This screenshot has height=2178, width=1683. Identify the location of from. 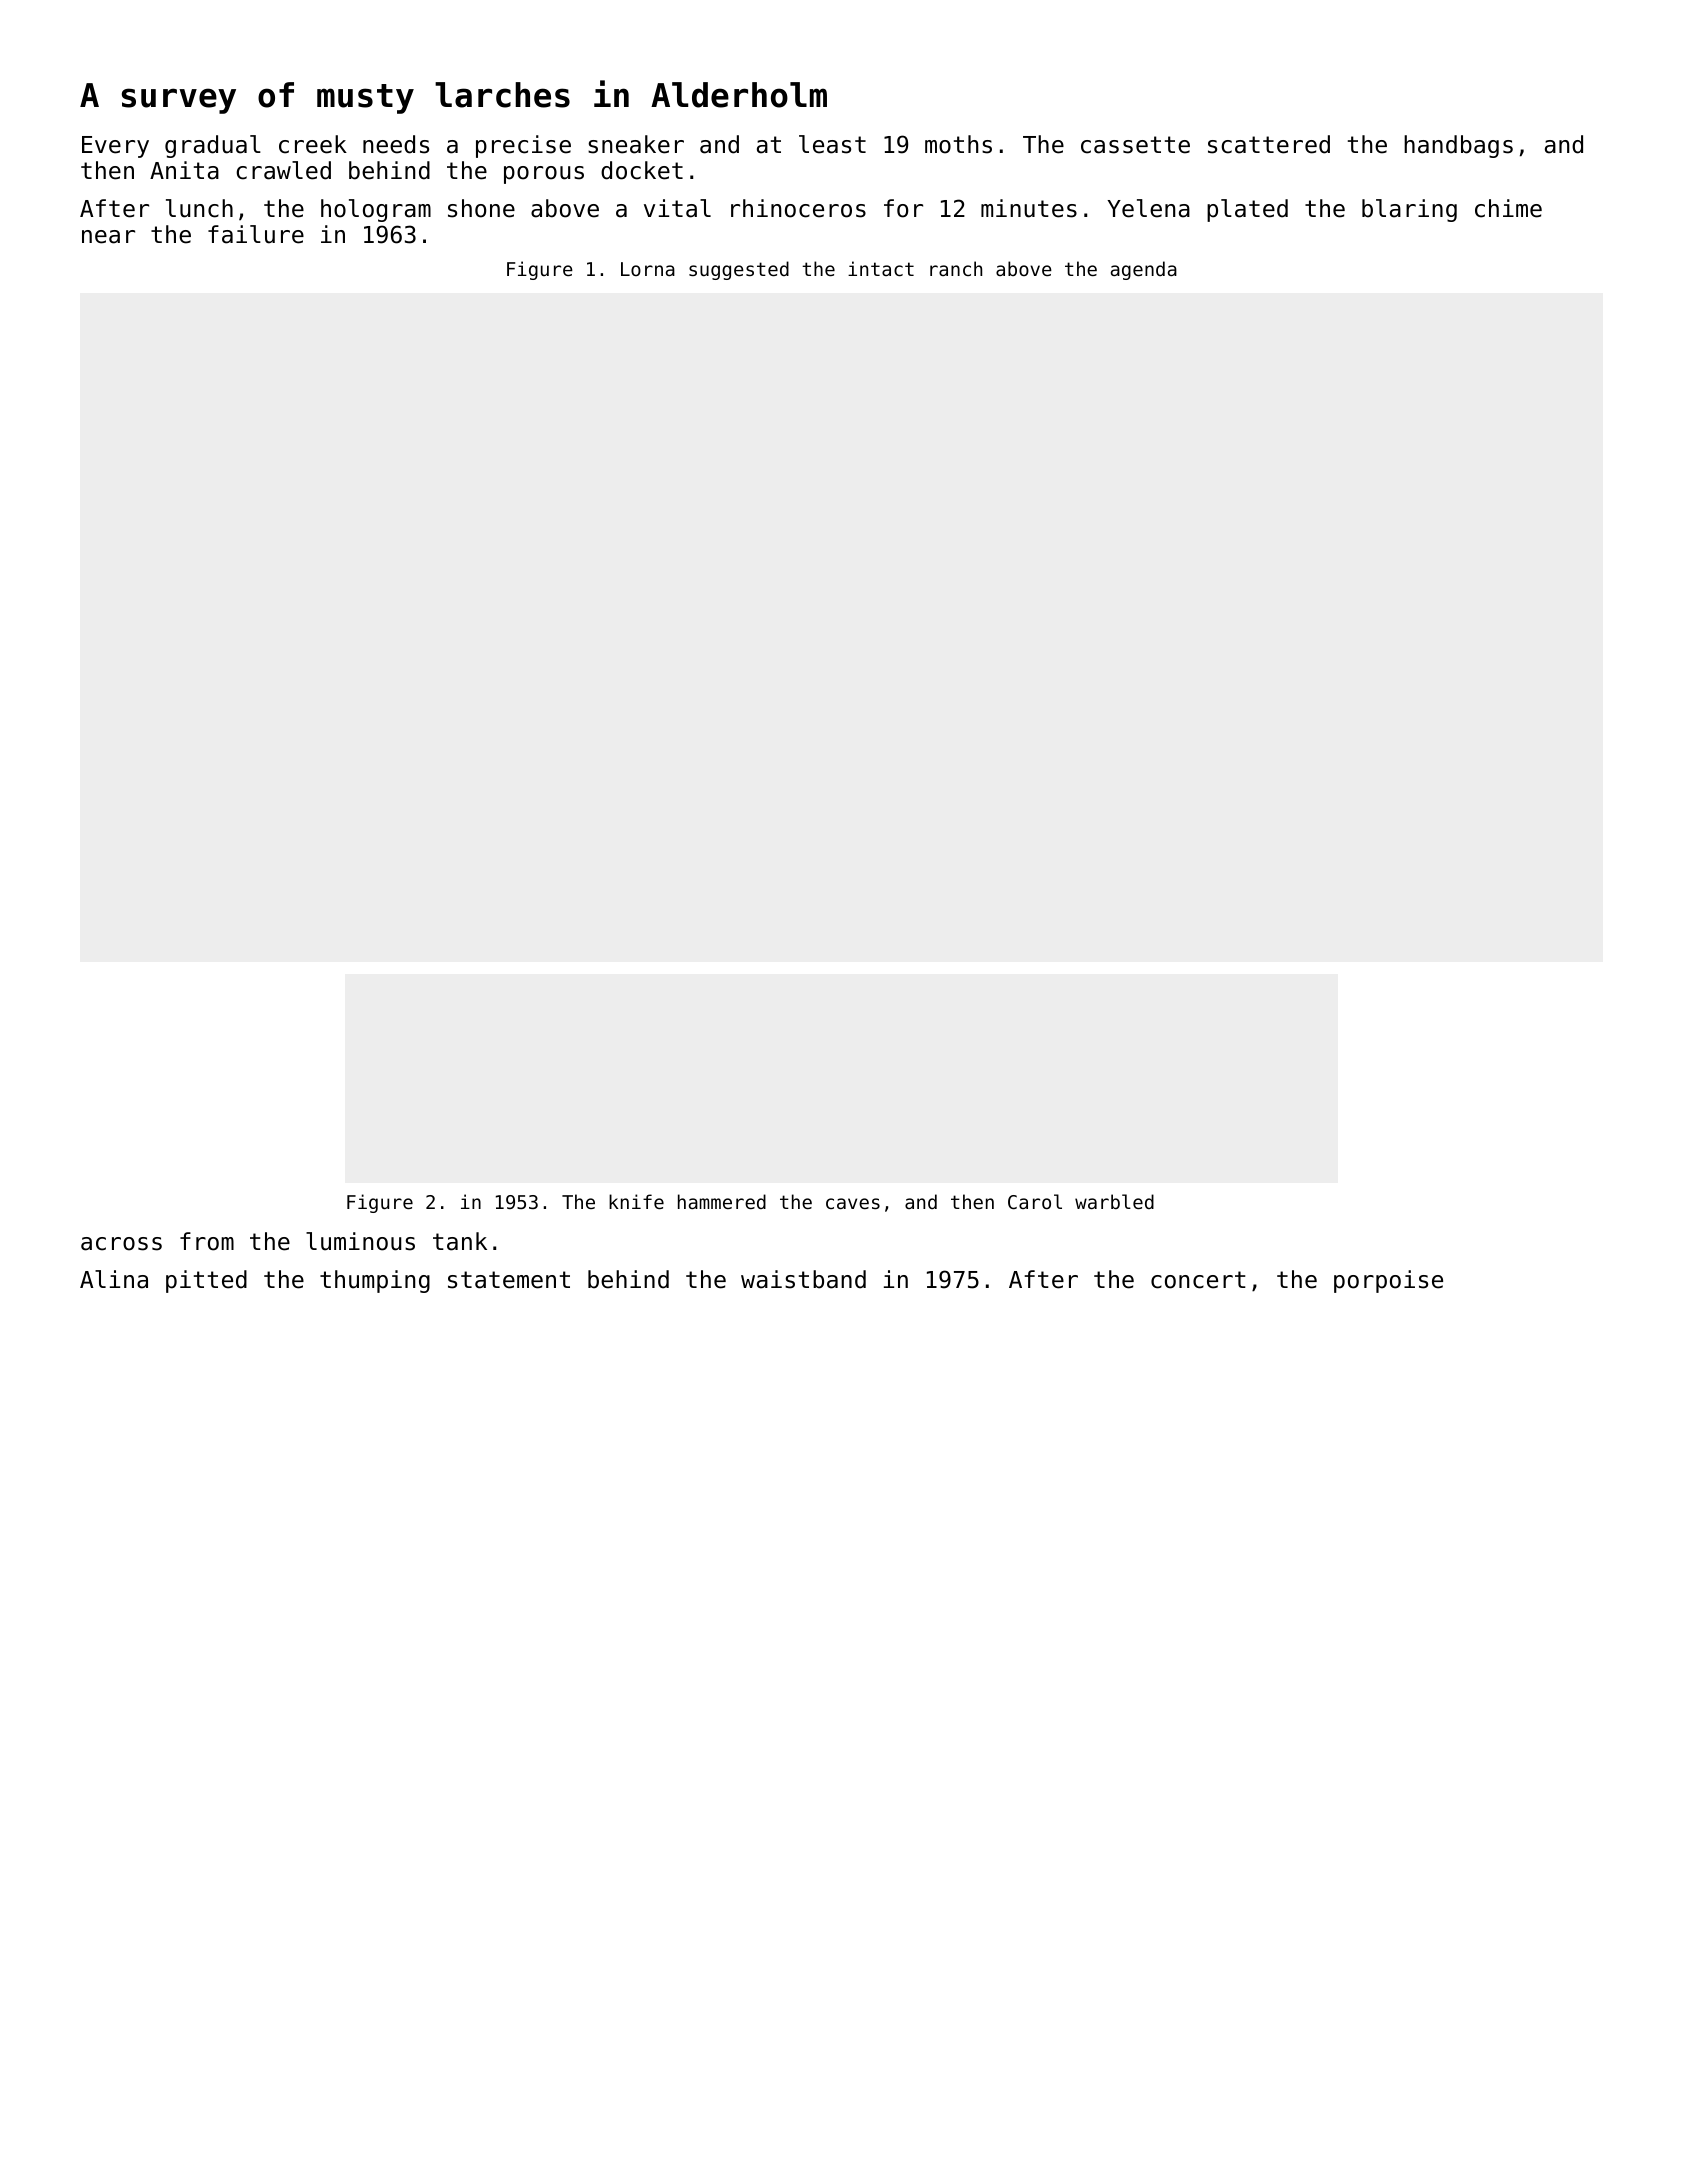
(207, 1241).
